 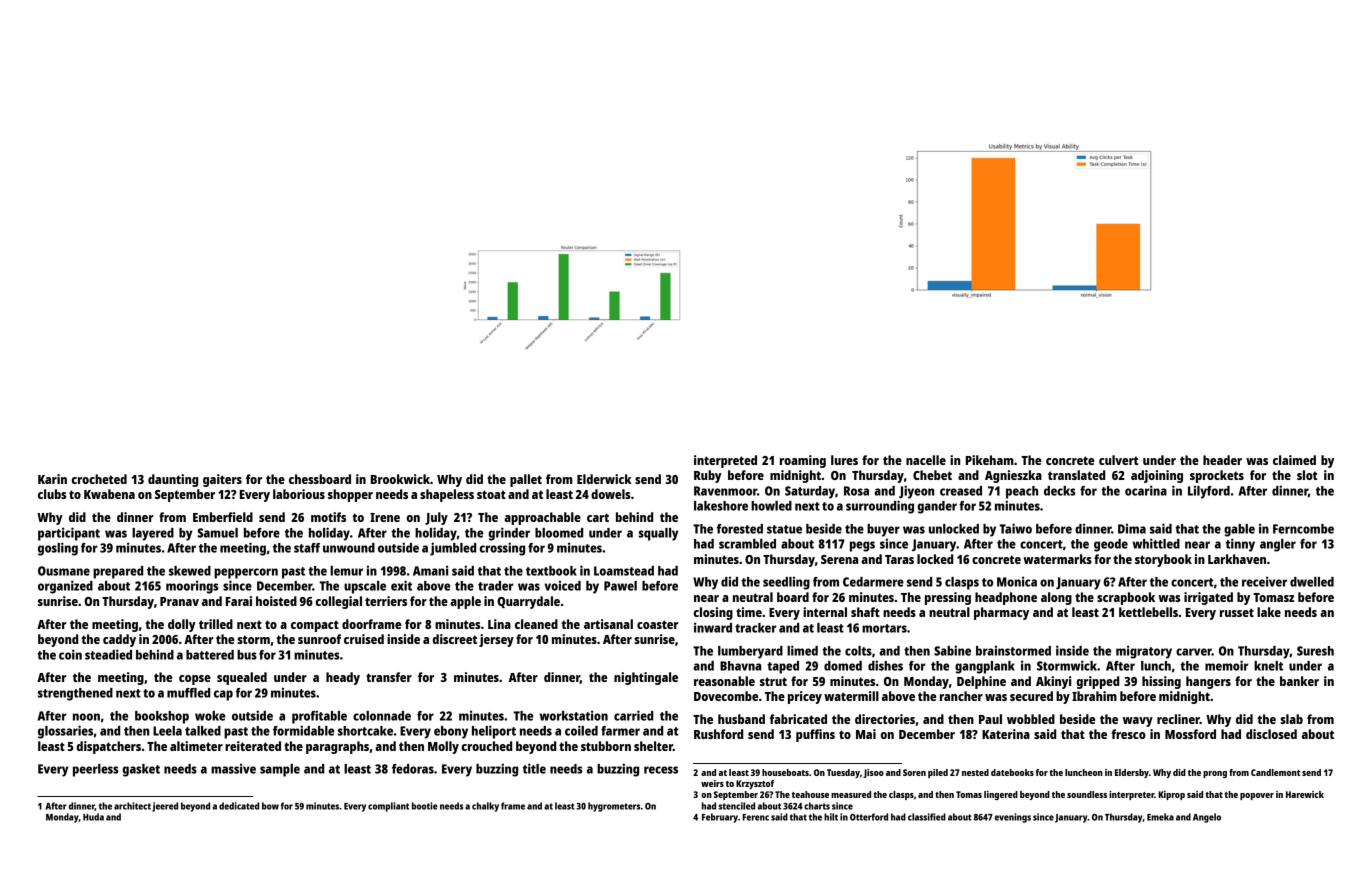 What do you see at coordinates (246, 573) in the screenshot?
I see `peppercorn` at bounding box center [246, 573].
